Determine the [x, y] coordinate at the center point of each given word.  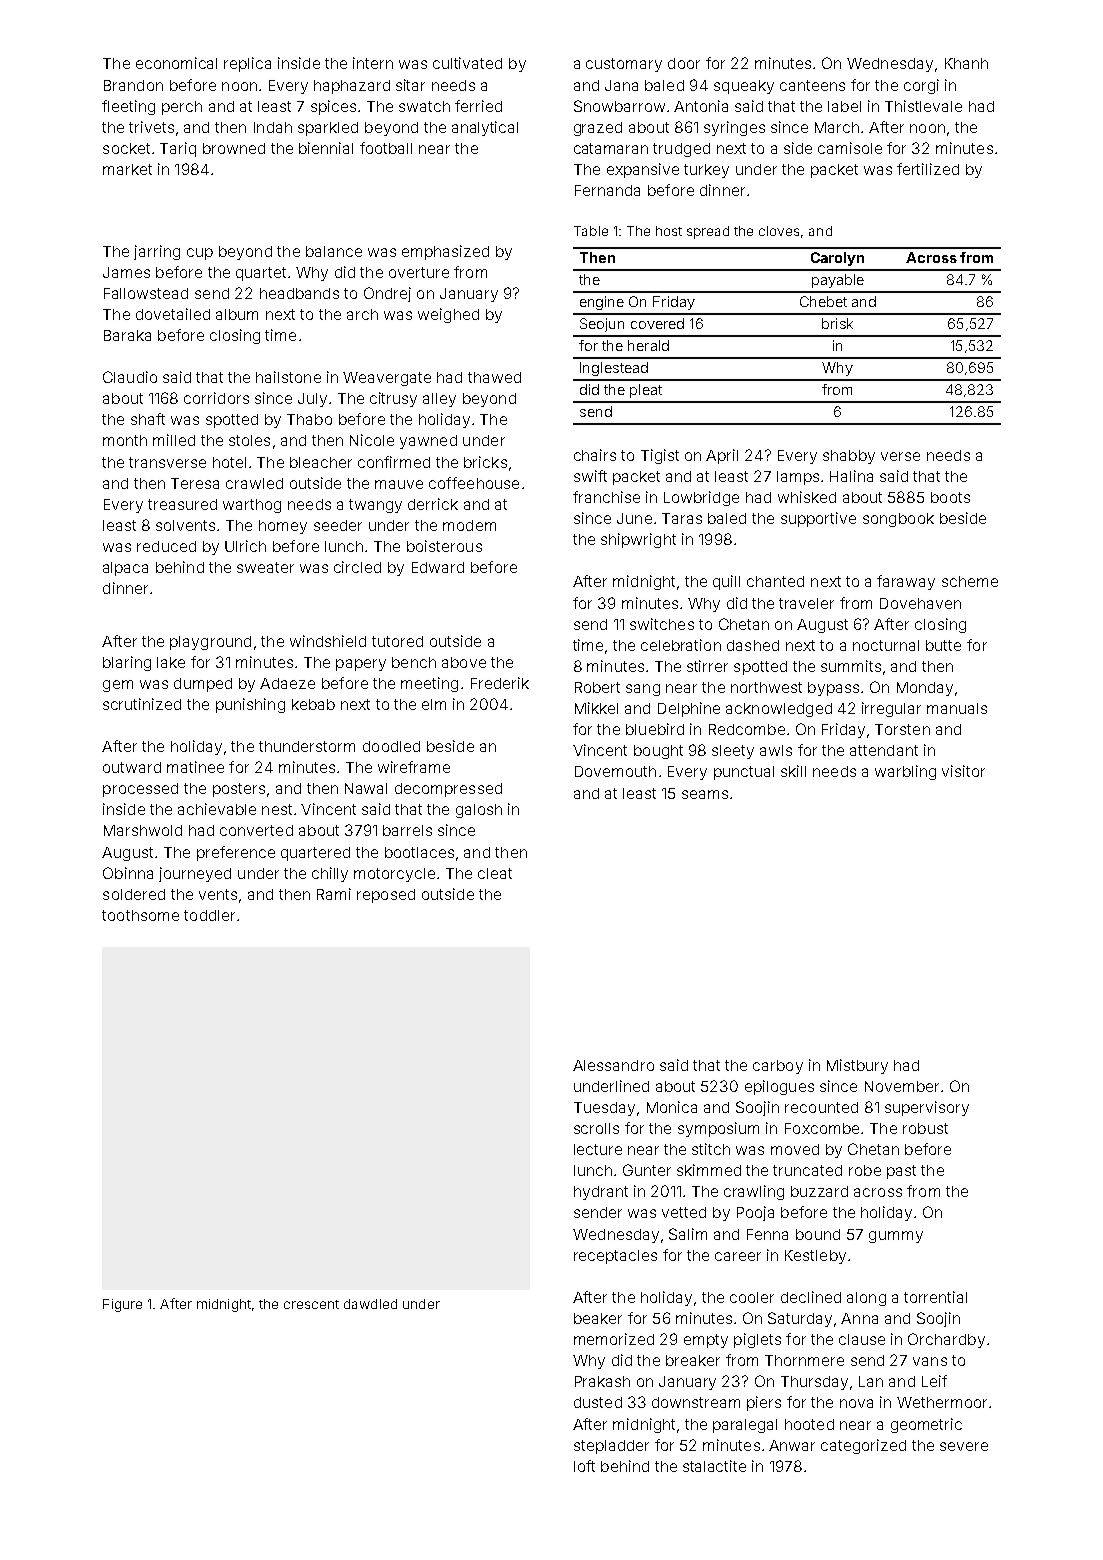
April [722, 456]
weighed [448, 315]
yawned [428, 442]
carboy [778, 1067]
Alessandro [613, 1065]
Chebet [823, 301]
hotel [229, 462]
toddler [209, 915]
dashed [753, 645]
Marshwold [143, 830]
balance [334, 251]
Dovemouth [615, 771]
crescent [311, 1304]
